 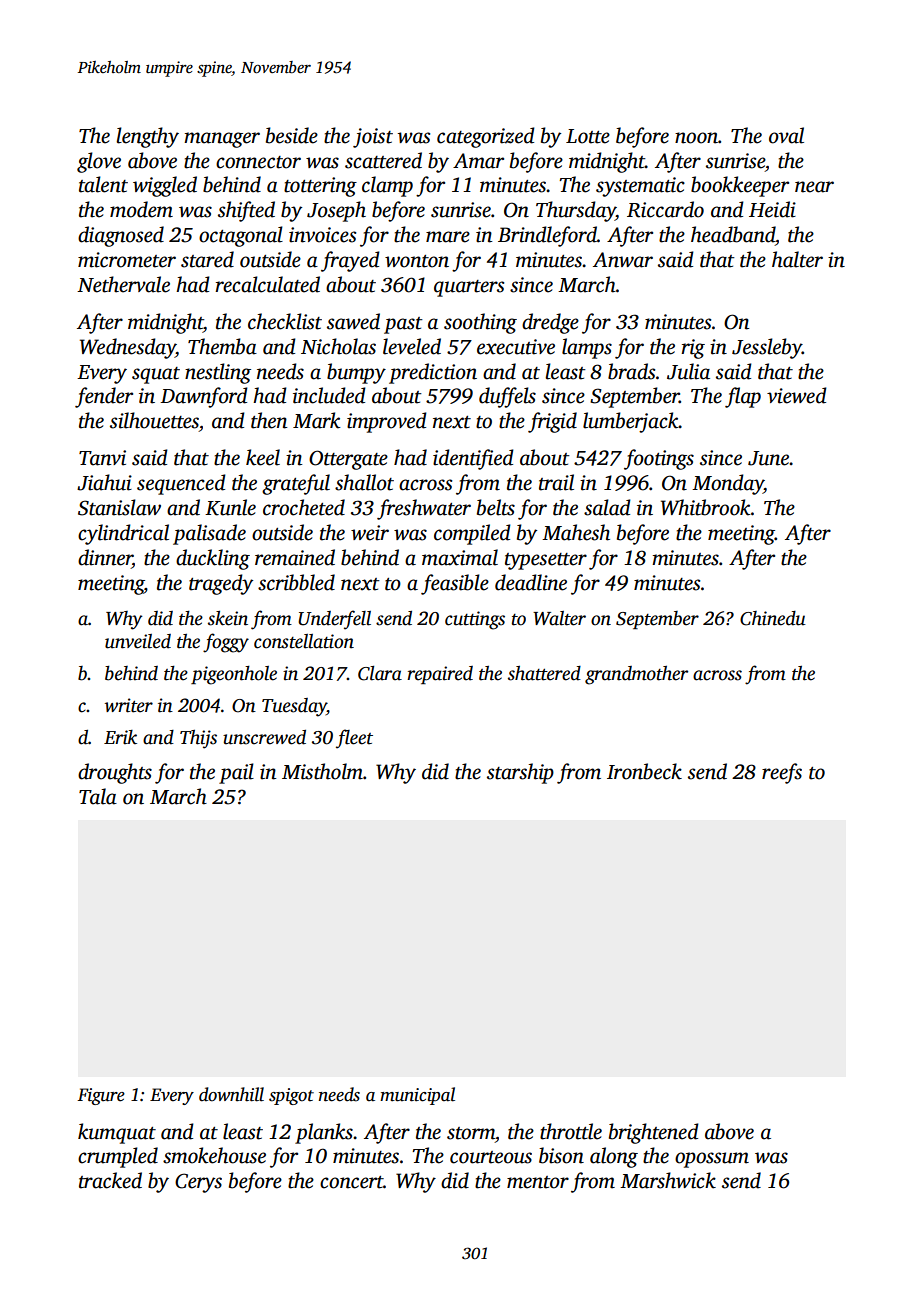 What do you see at coordinates (768, 458) in the image?
I see `June` at bounding box center [768, 458].
